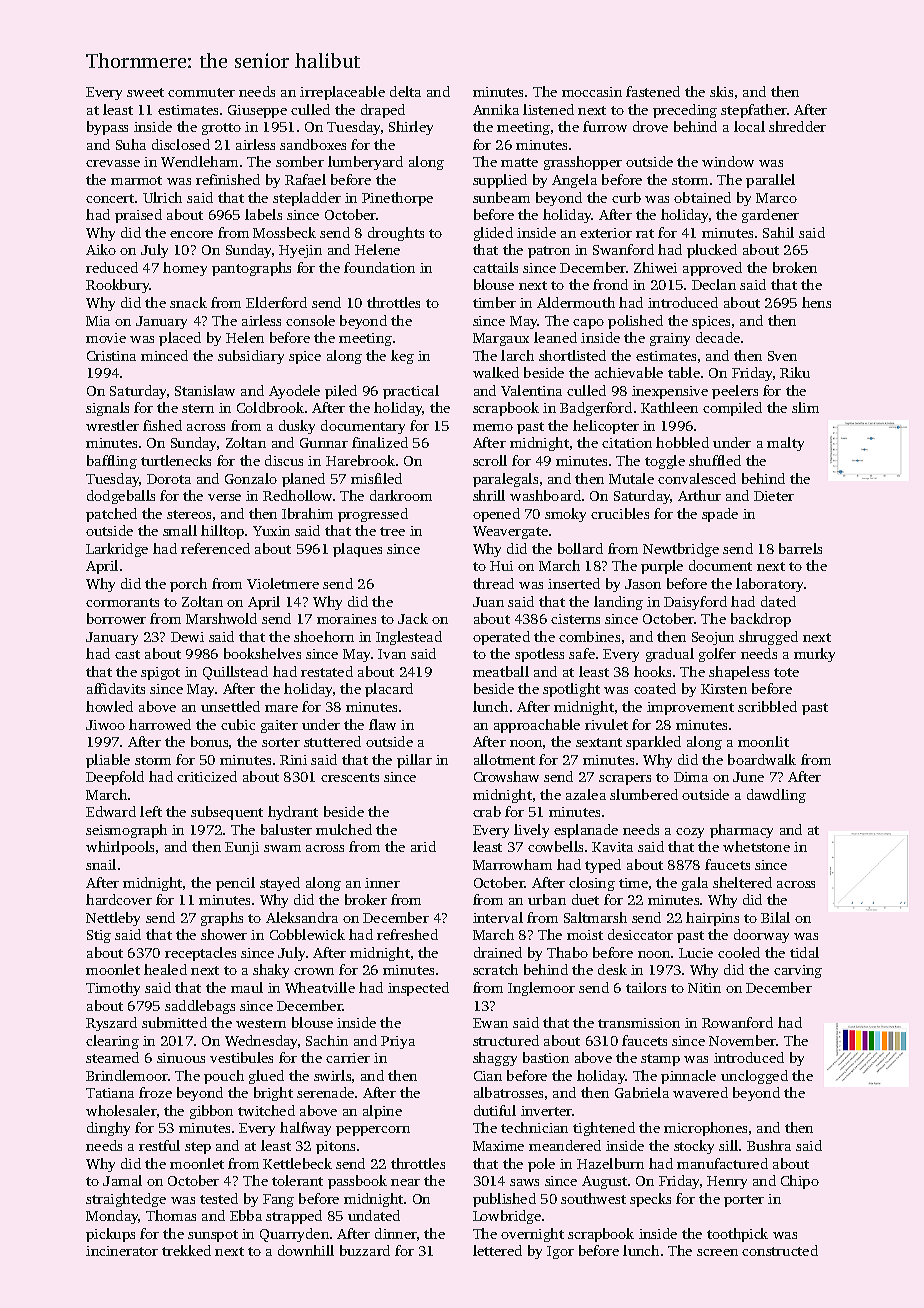  Describe the element at coordinates (498, 1146) in the screenshot. I see `Maxime` at that location.
